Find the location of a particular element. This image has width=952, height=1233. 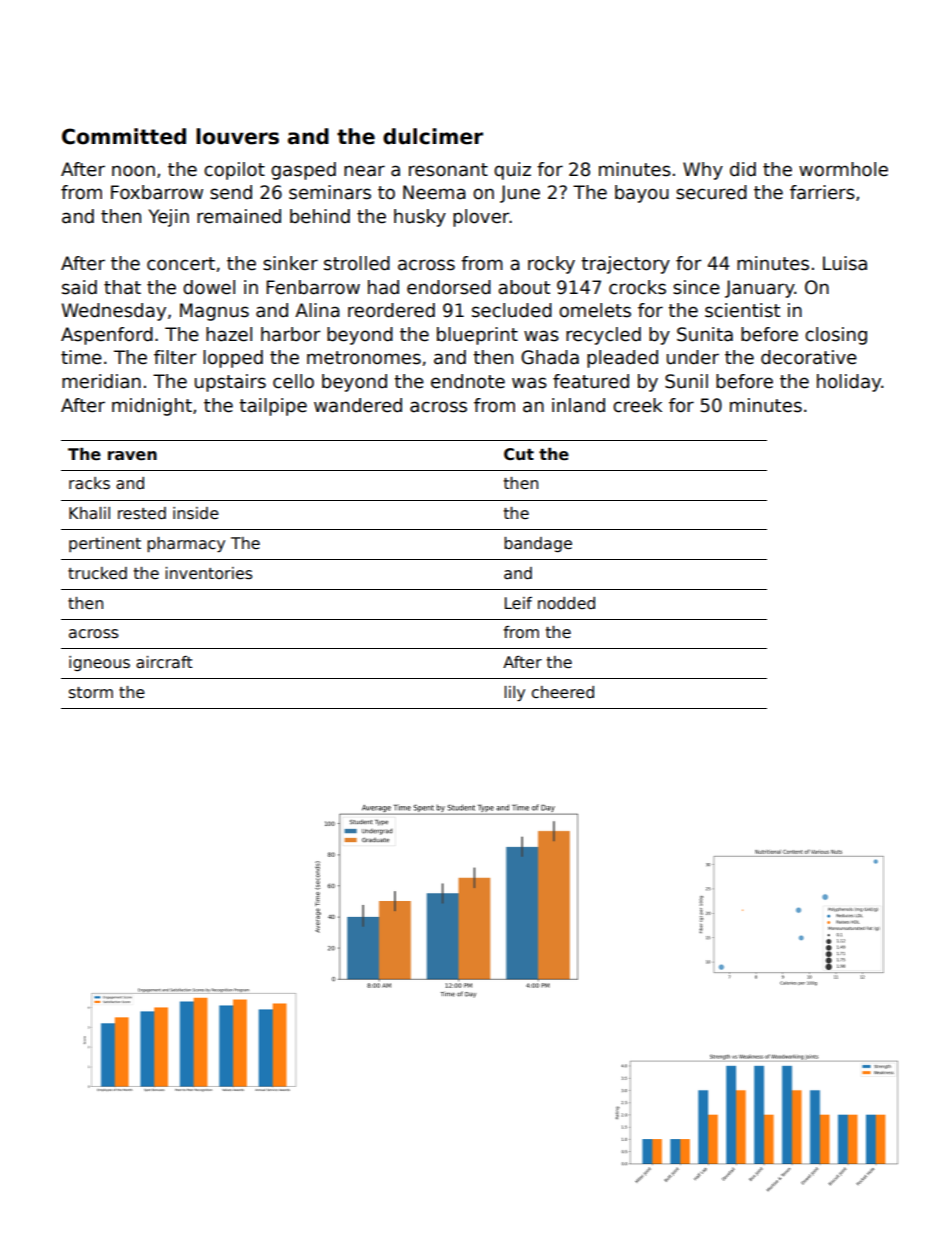

decorative is located at coordinates (809, 357).
